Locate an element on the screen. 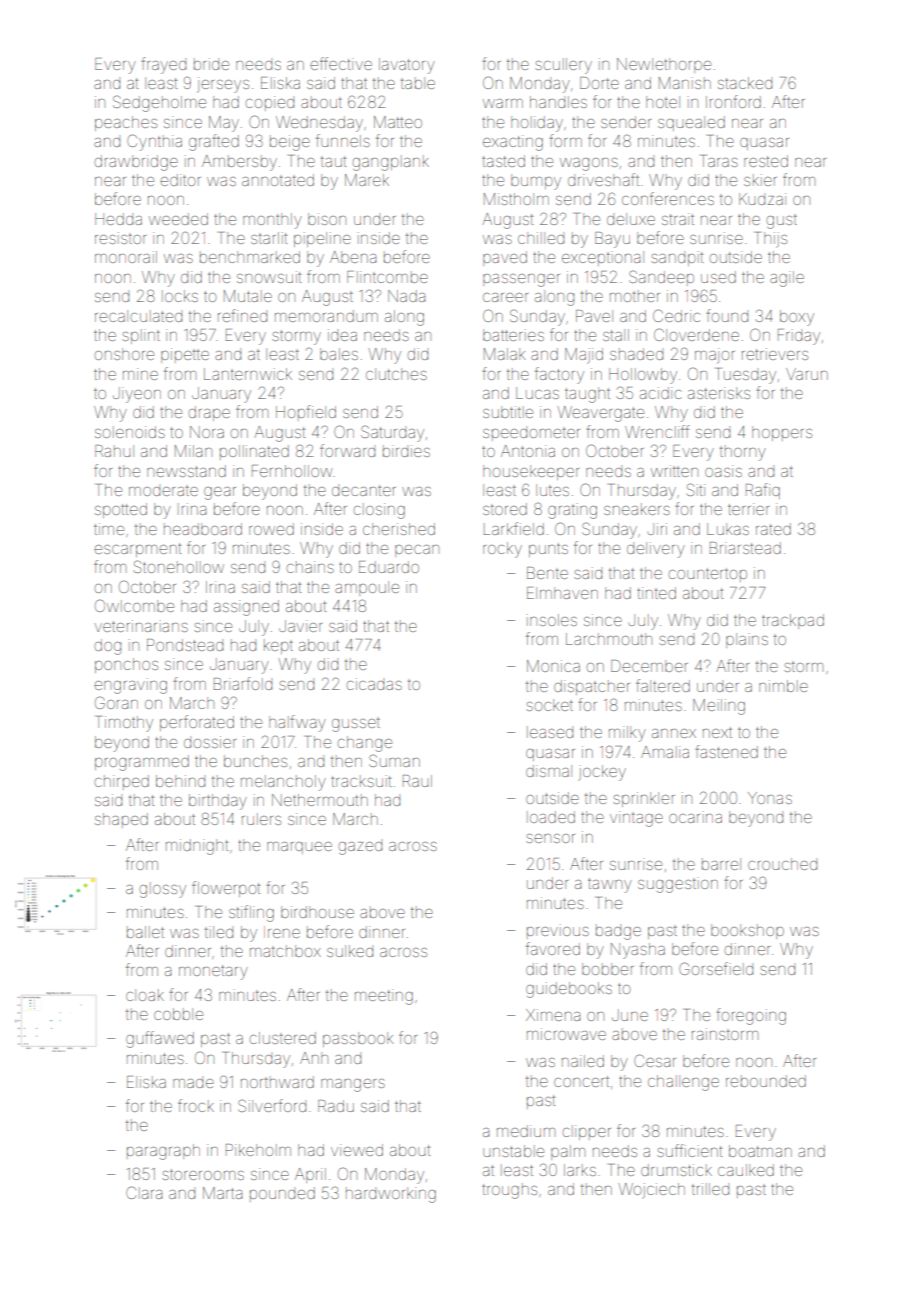  lavatory is located at coordinates (407, 66).
